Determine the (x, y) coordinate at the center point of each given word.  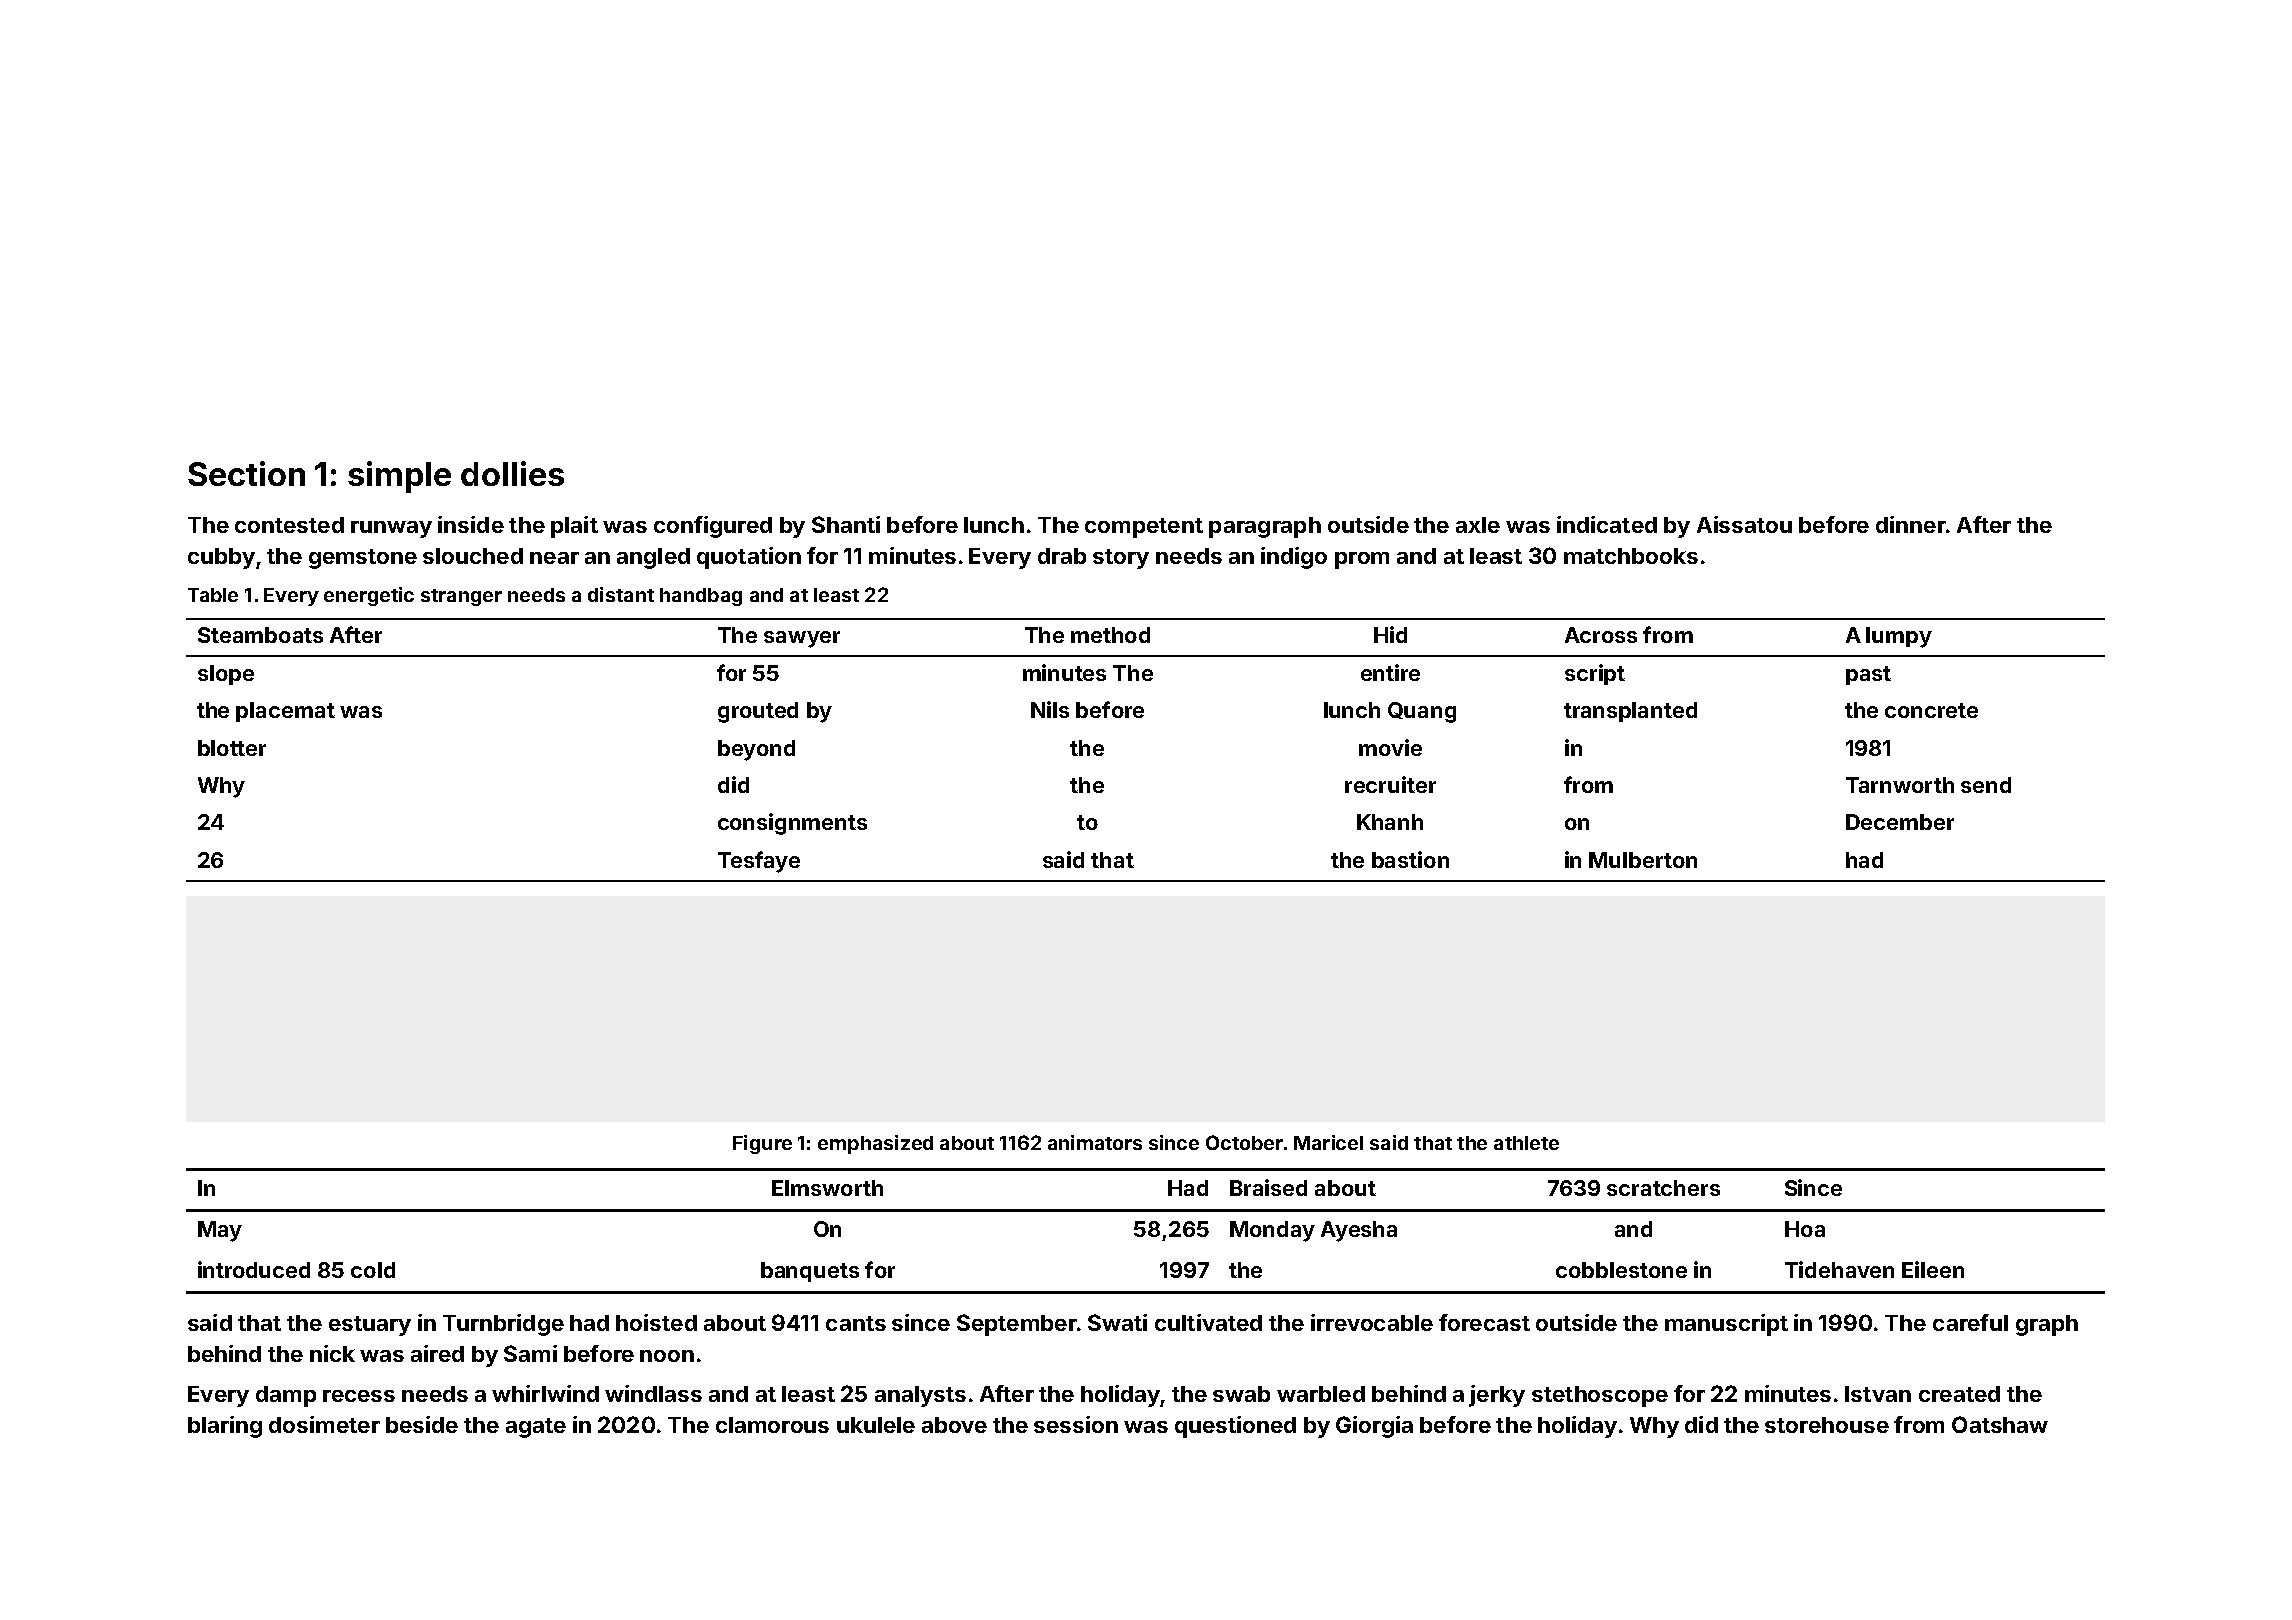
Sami (530, 1353)
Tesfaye (759, 862)
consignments (792, 824)
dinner (1911, 524)
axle (1478, 525)
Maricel (1328, 1142)
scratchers (1663, 1188)
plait (574, 527)
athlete (1526, 1143)
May (220, 1231)
